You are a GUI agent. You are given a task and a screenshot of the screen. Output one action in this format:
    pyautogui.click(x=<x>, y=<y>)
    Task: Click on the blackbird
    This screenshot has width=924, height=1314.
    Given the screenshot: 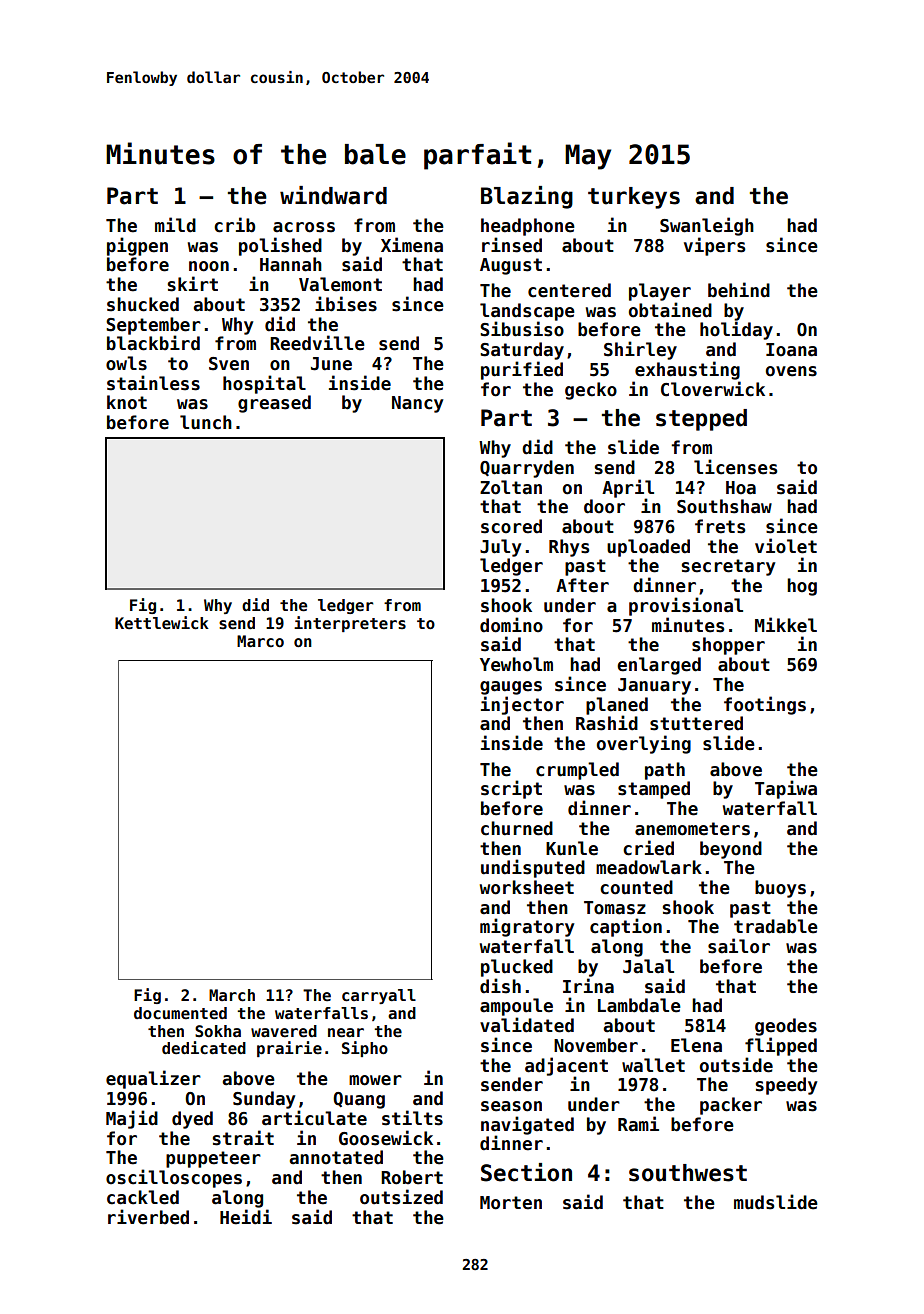 What is the action you would take?
    pyautogui.click(x=153, y=343)
